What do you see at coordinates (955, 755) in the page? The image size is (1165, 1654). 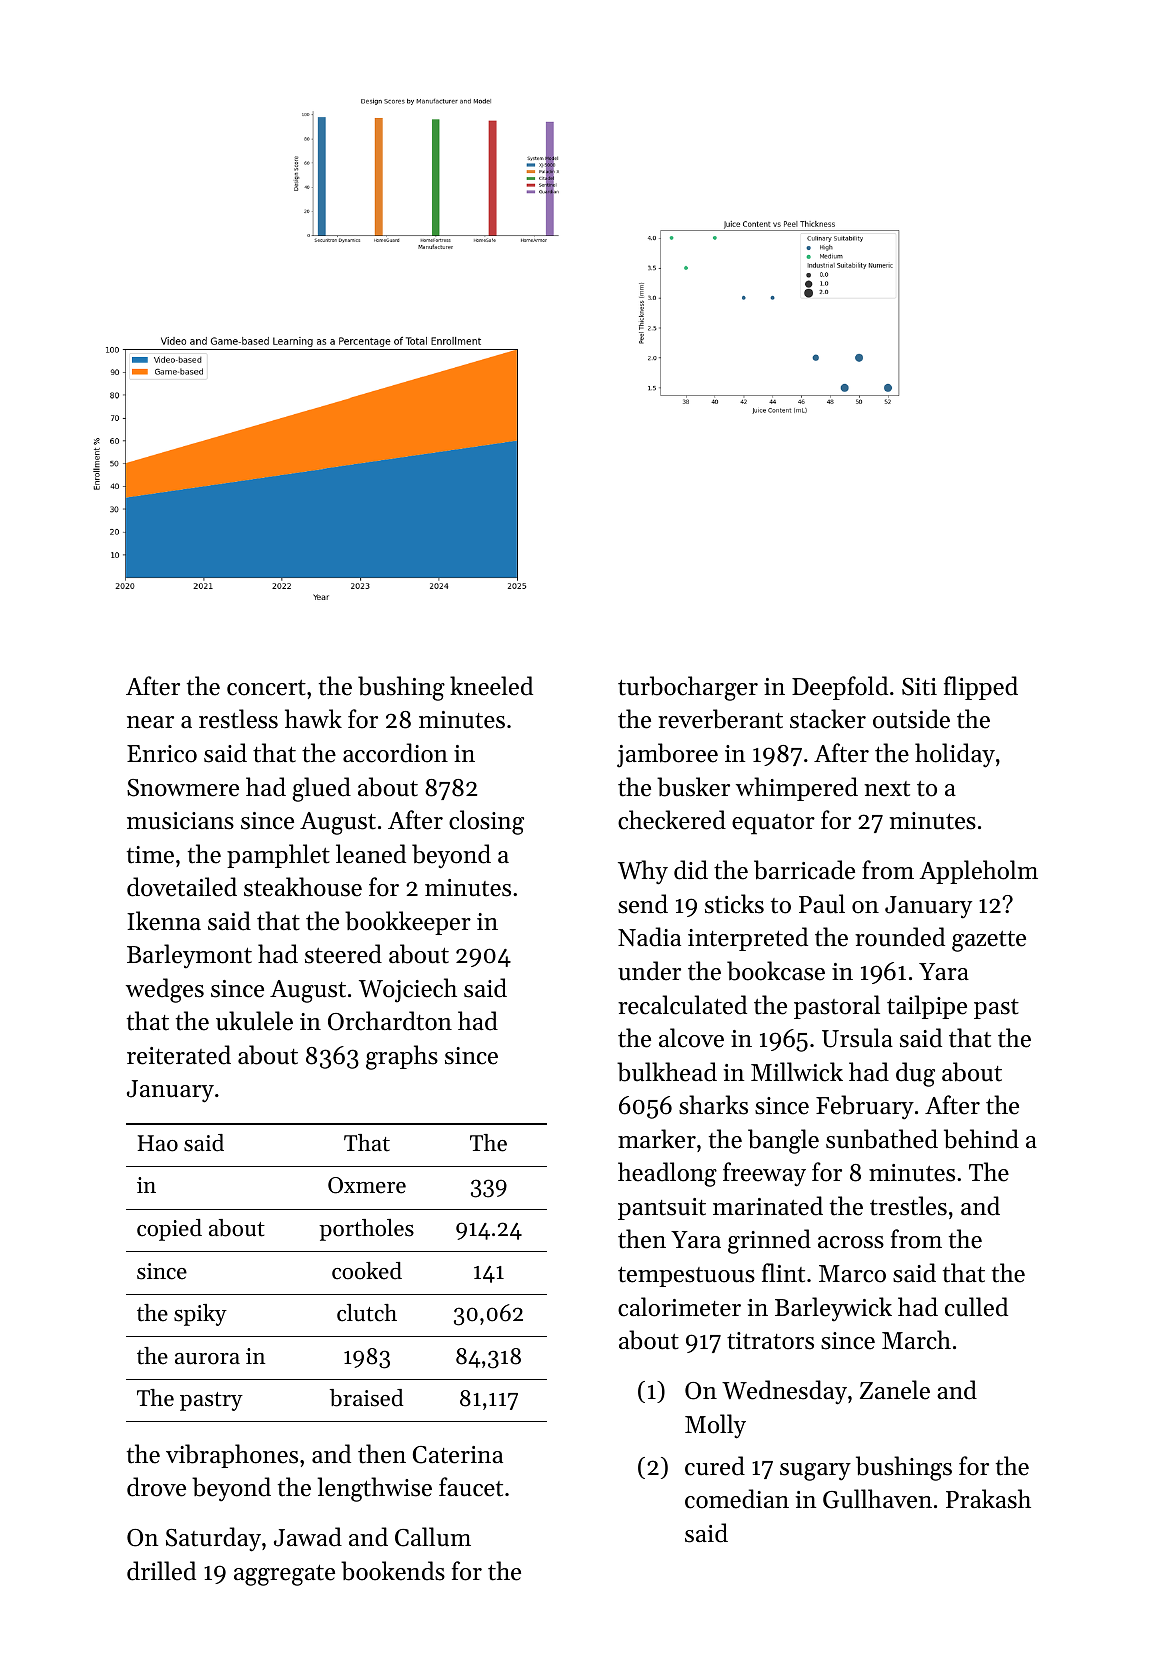 I see `holiday` at bounding box center [955, 755].
